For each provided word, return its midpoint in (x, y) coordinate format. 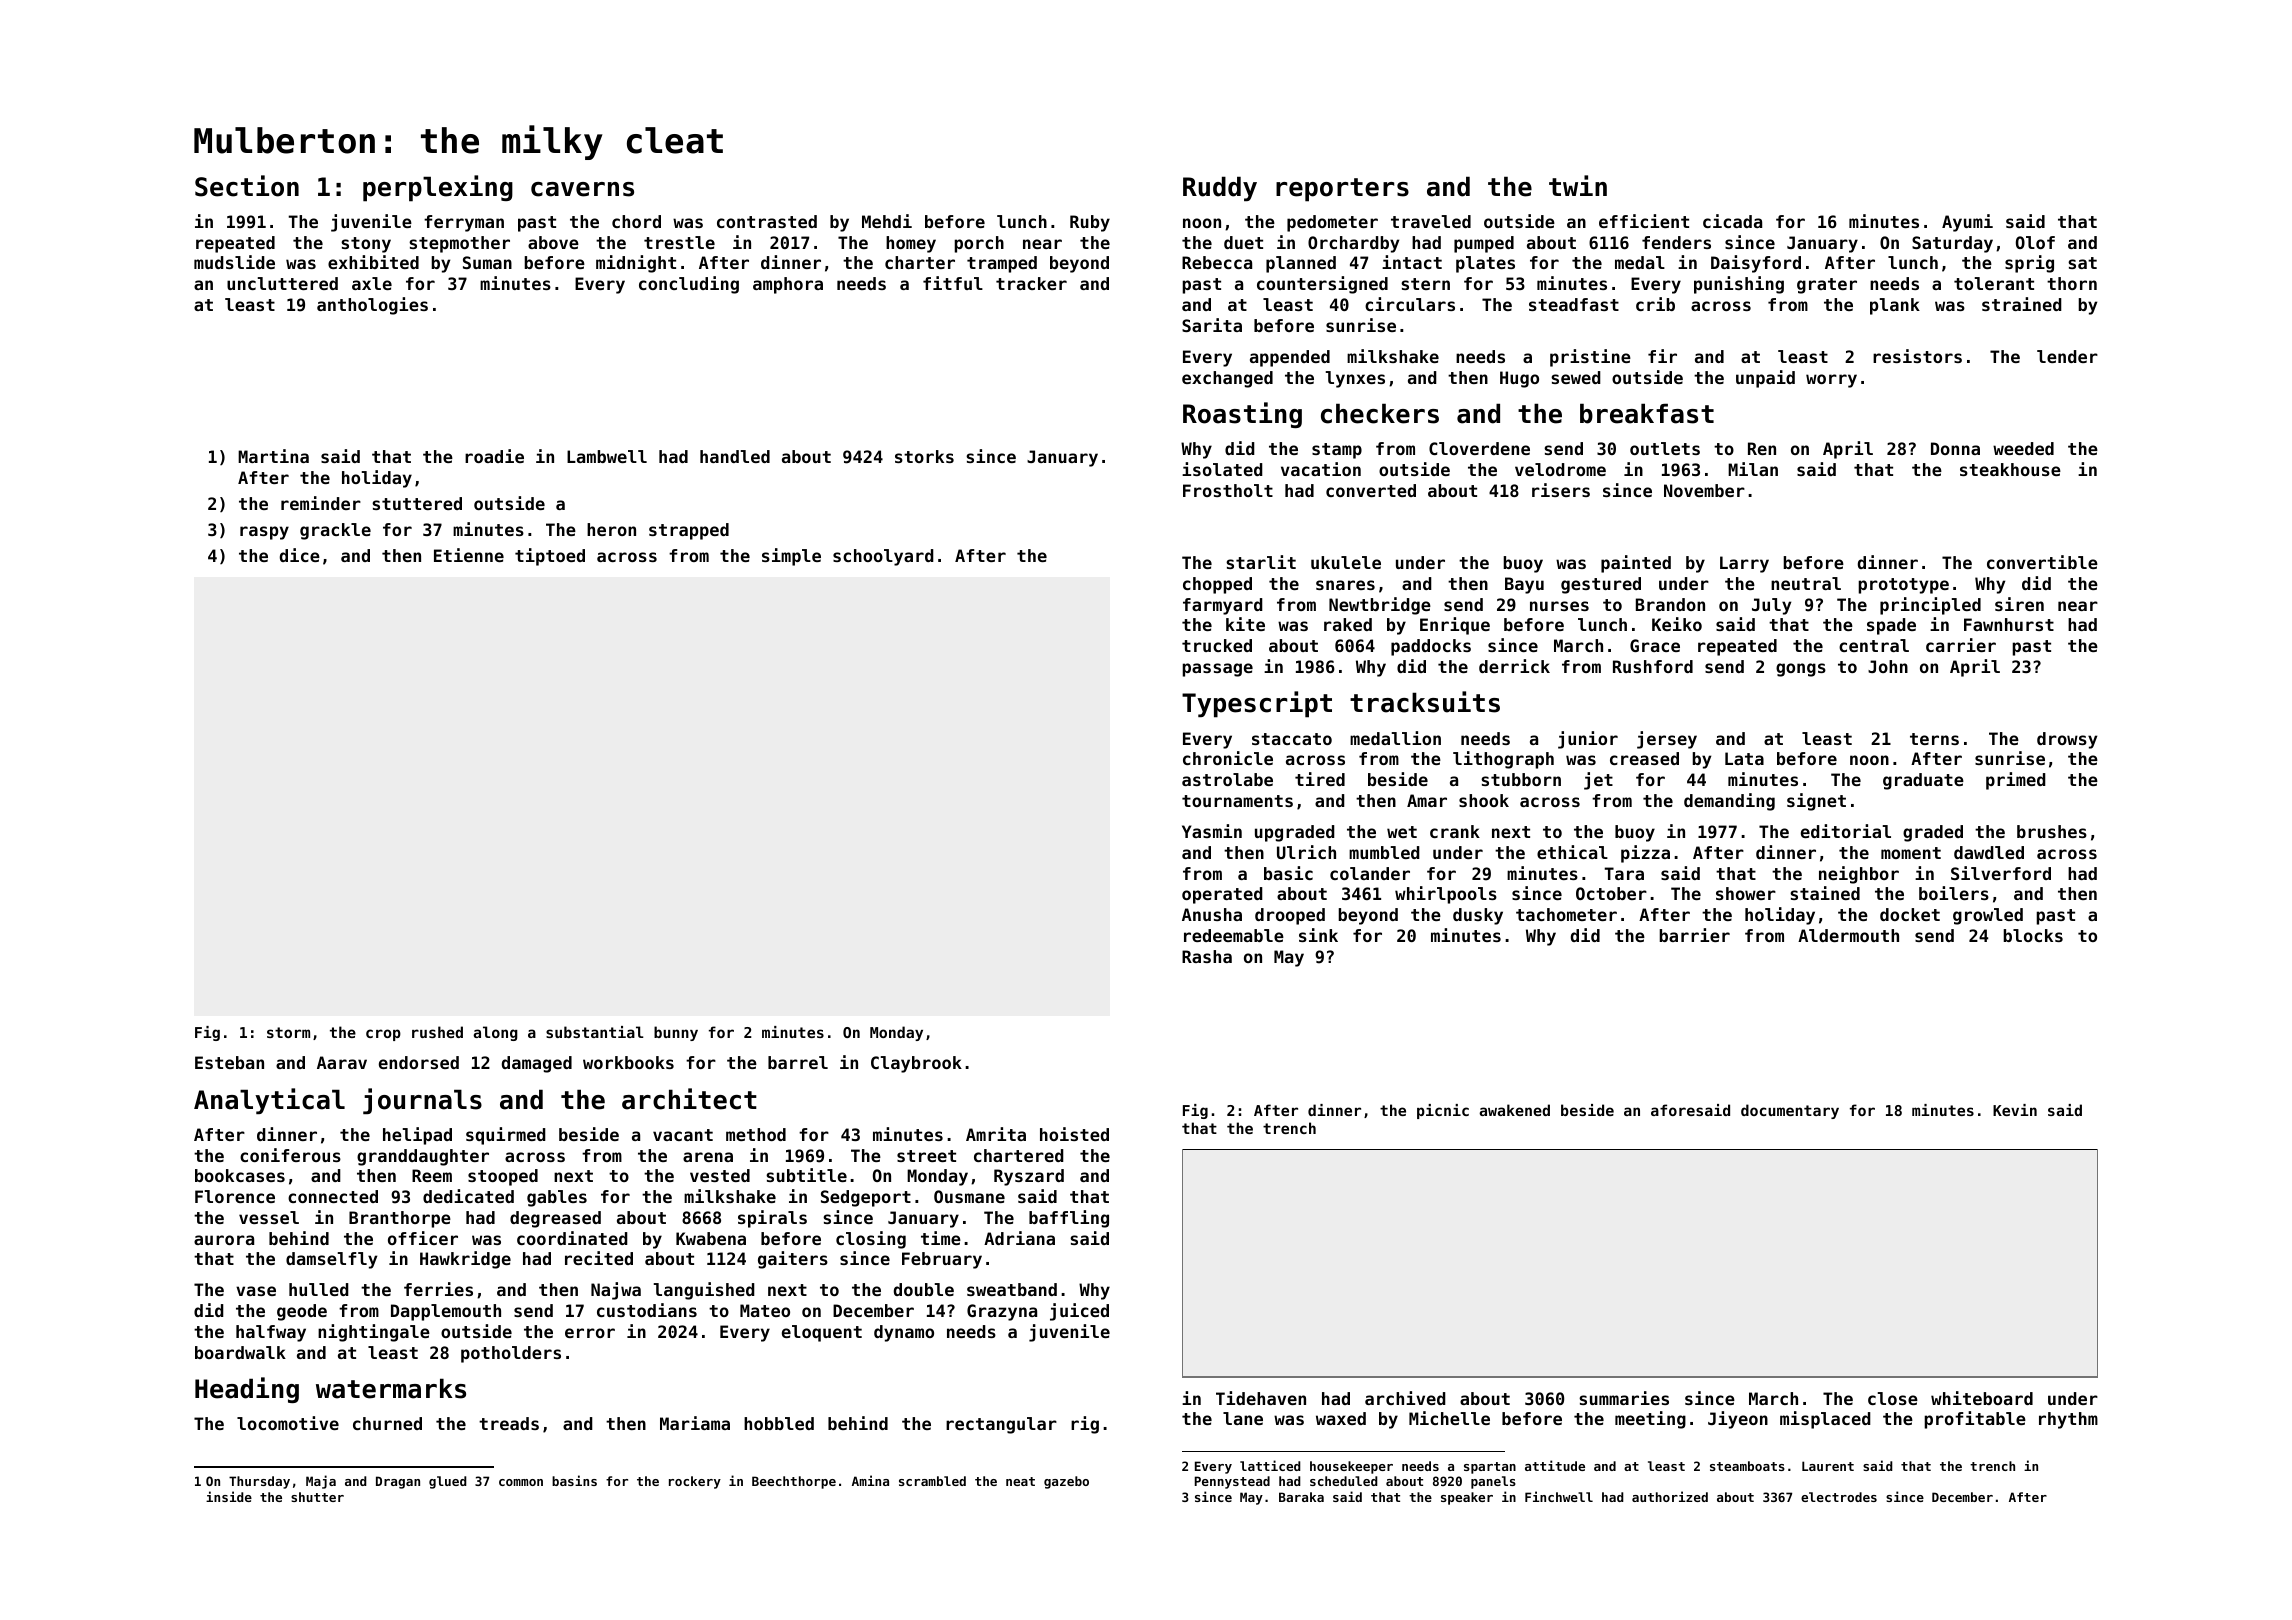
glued (448, 1482)
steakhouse (2010, 469)
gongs (1801, 670)
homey (911, 244)
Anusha (1212, 914)
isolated (1222, 469)
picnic (1443, 1111)
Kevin (2015, 1110)
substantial (595, 1032)
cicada (1732, 221)
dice (300, 555)
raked (1348, 624)
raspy (264, 533)
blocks (2033, 935)
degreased (555, 1219)
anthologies (372, 306)
